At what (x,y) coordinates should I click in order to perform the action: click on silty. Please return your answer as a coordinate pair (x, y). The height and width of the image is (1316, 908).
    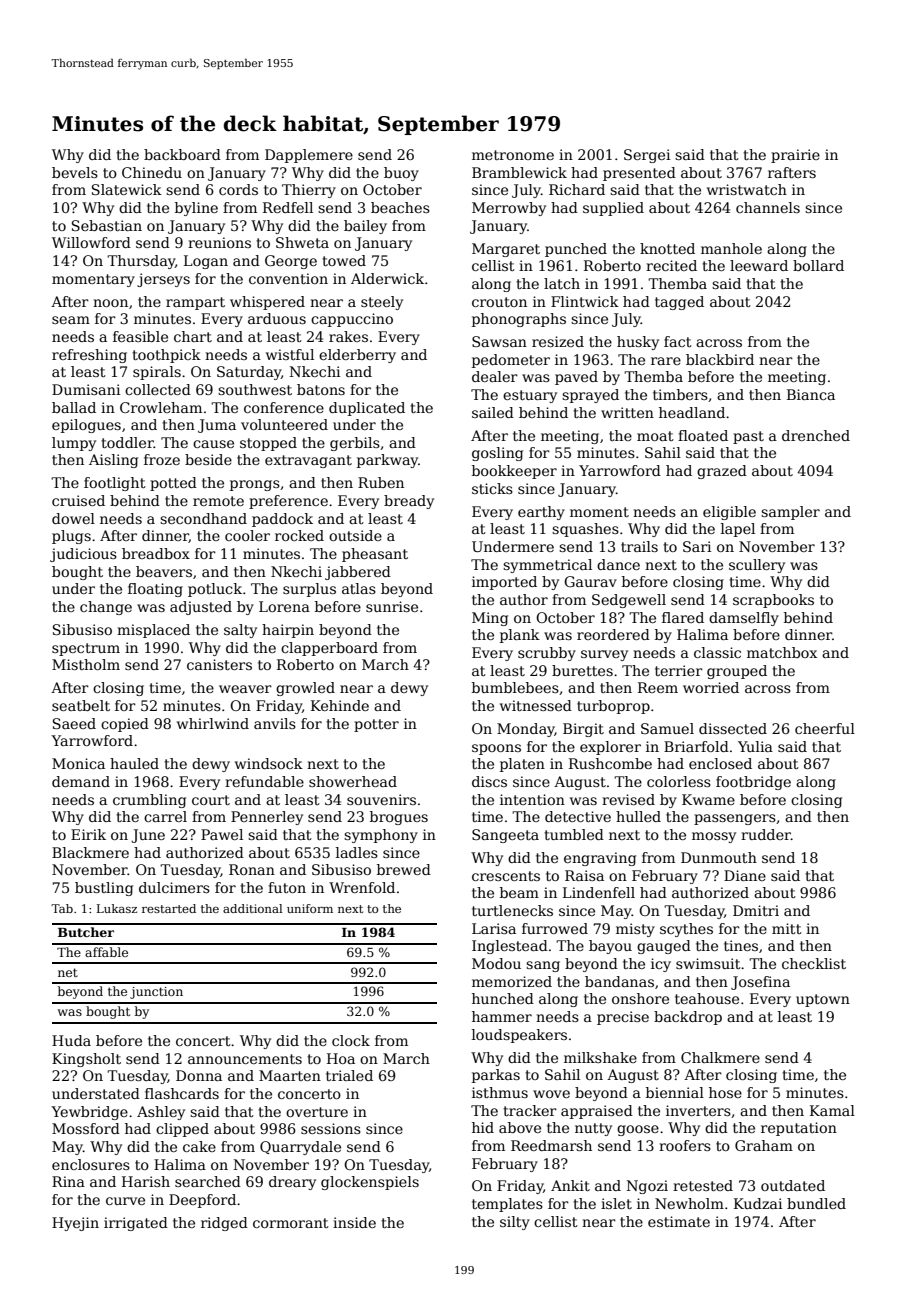
    Looking at the image, I should click on (515, 1223).
